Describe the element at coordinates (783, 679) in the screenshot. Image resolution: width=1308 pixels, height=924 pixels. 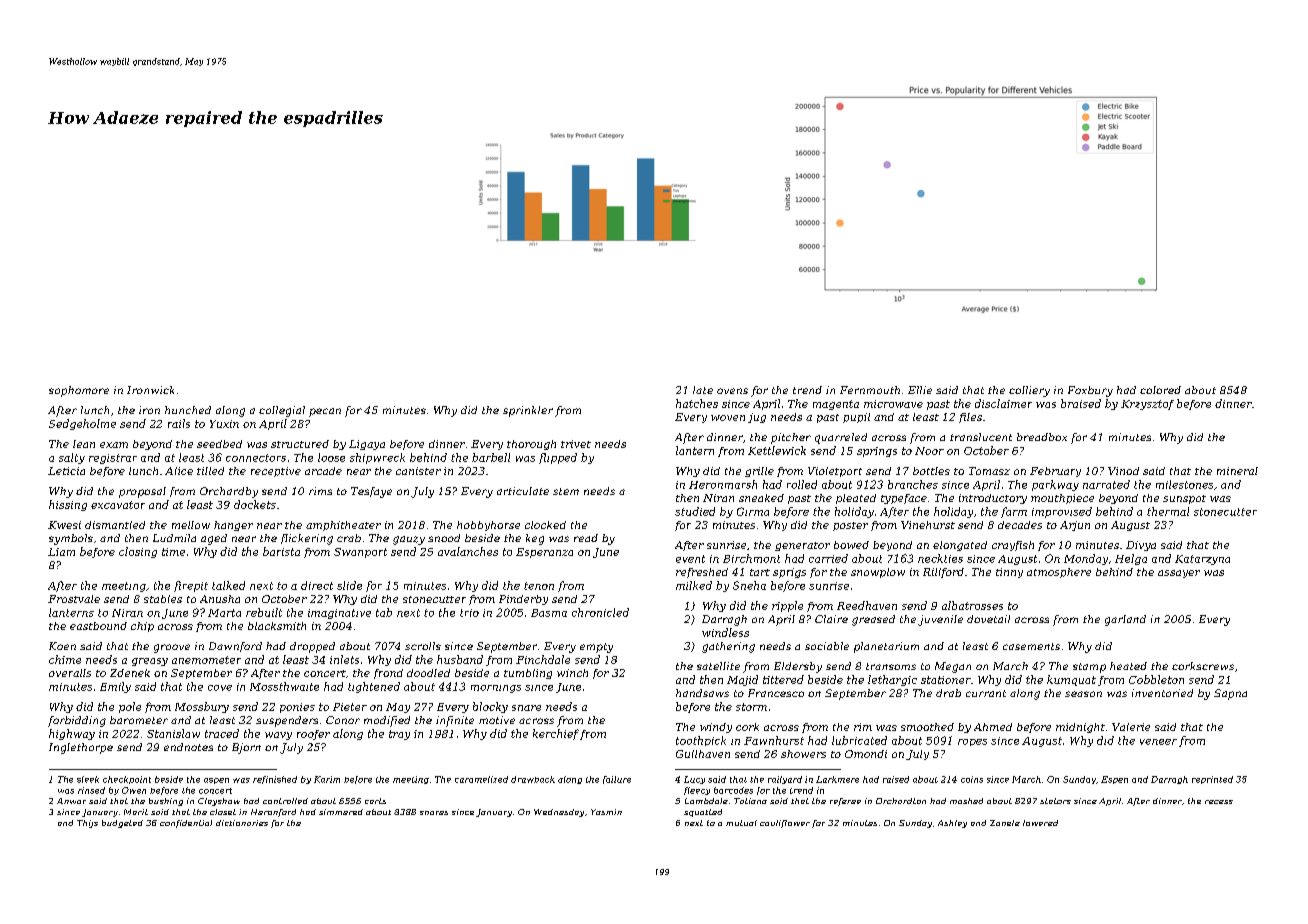
I see `tittered` at that location.
